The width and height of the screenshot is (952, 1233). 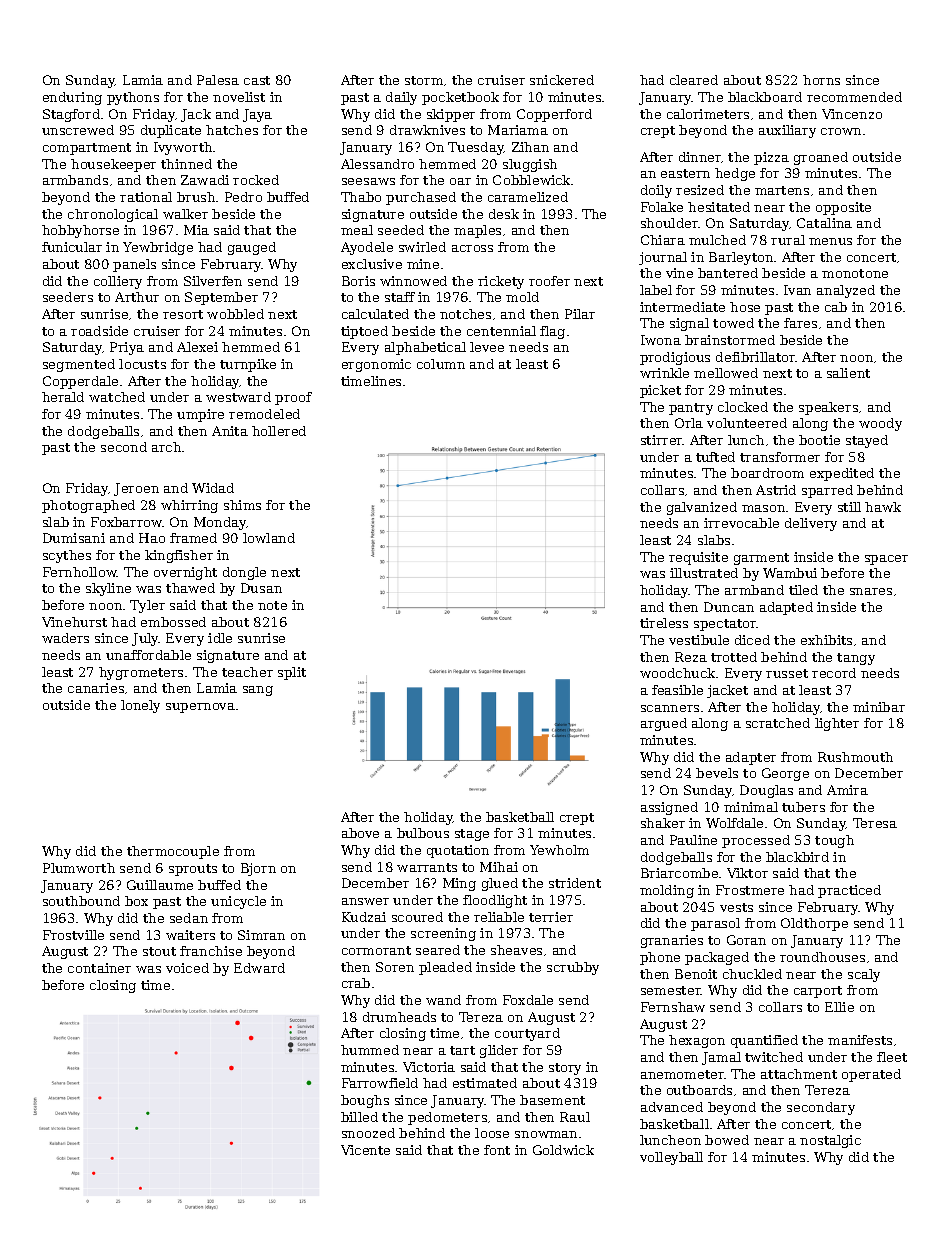 What do you see at coordinates (189, 506) in the screenshot?
I see `whirring` at bounding box center [189, 506].
